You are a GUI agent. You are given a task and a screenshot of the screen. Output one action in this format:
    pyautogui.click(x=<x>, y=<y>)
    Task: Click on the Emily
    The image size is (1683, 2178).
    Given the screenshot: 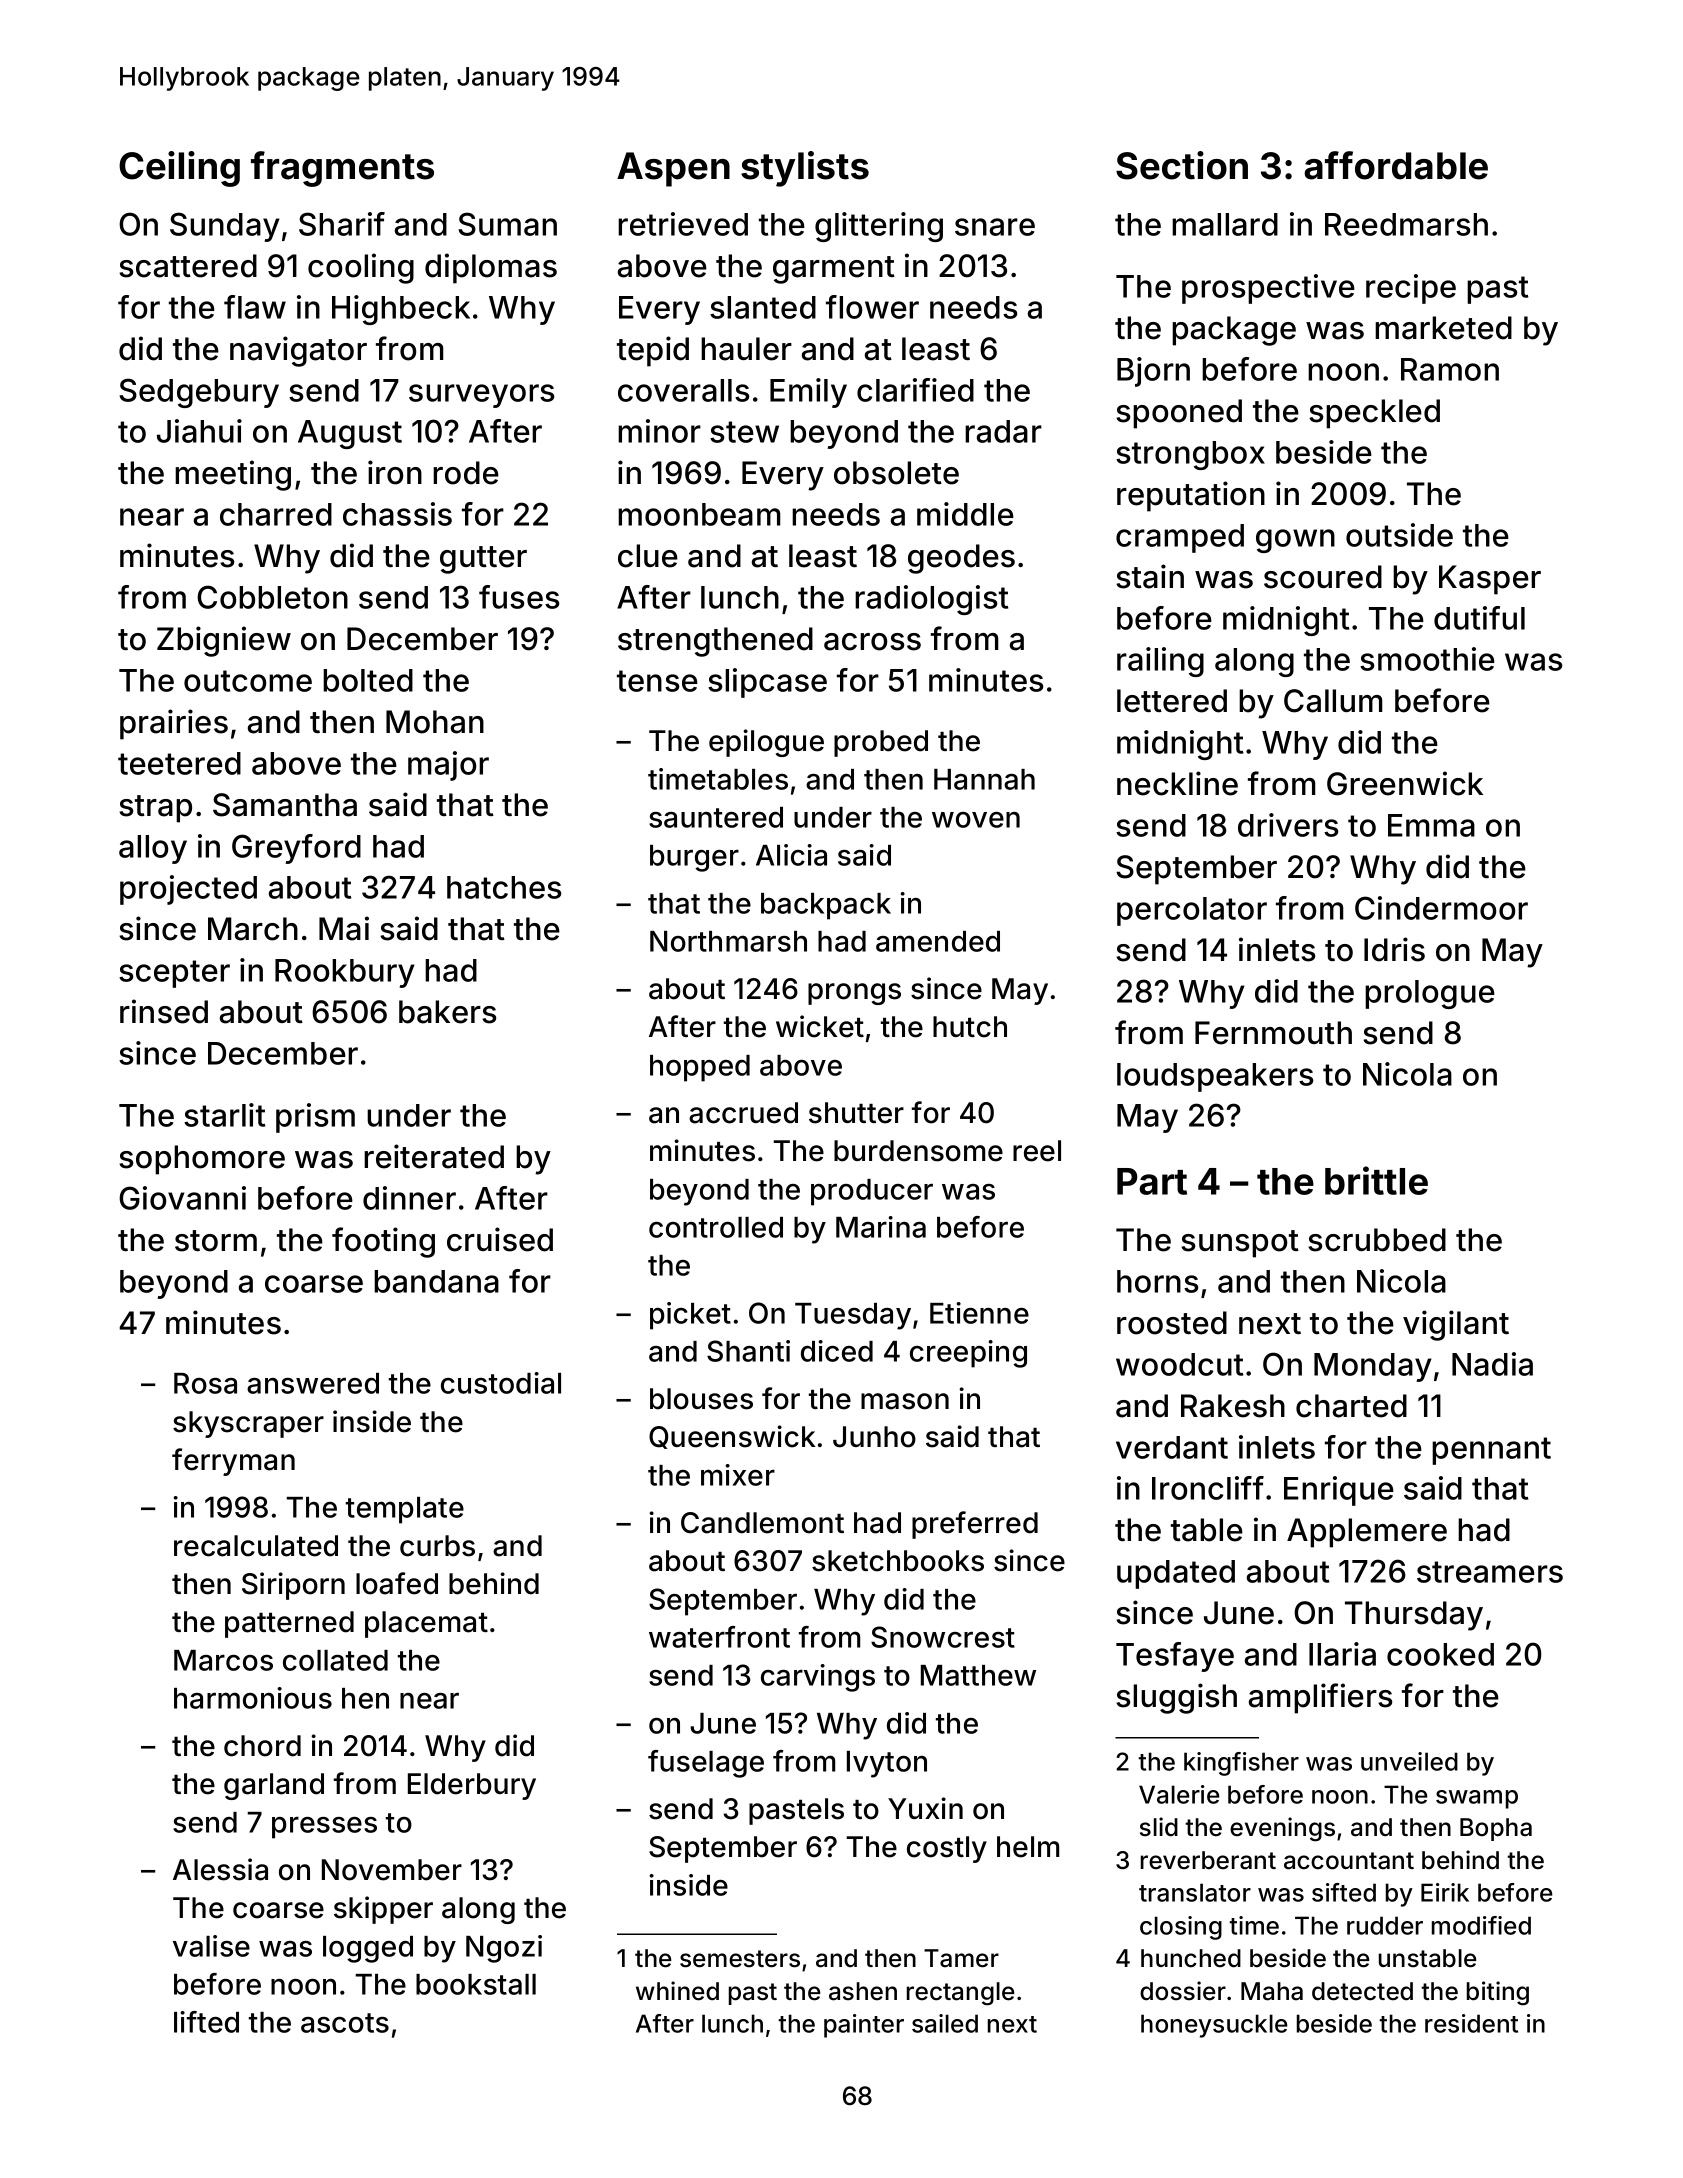 What is the action you would take?
    pyautogui.click(x=808, y=393)
